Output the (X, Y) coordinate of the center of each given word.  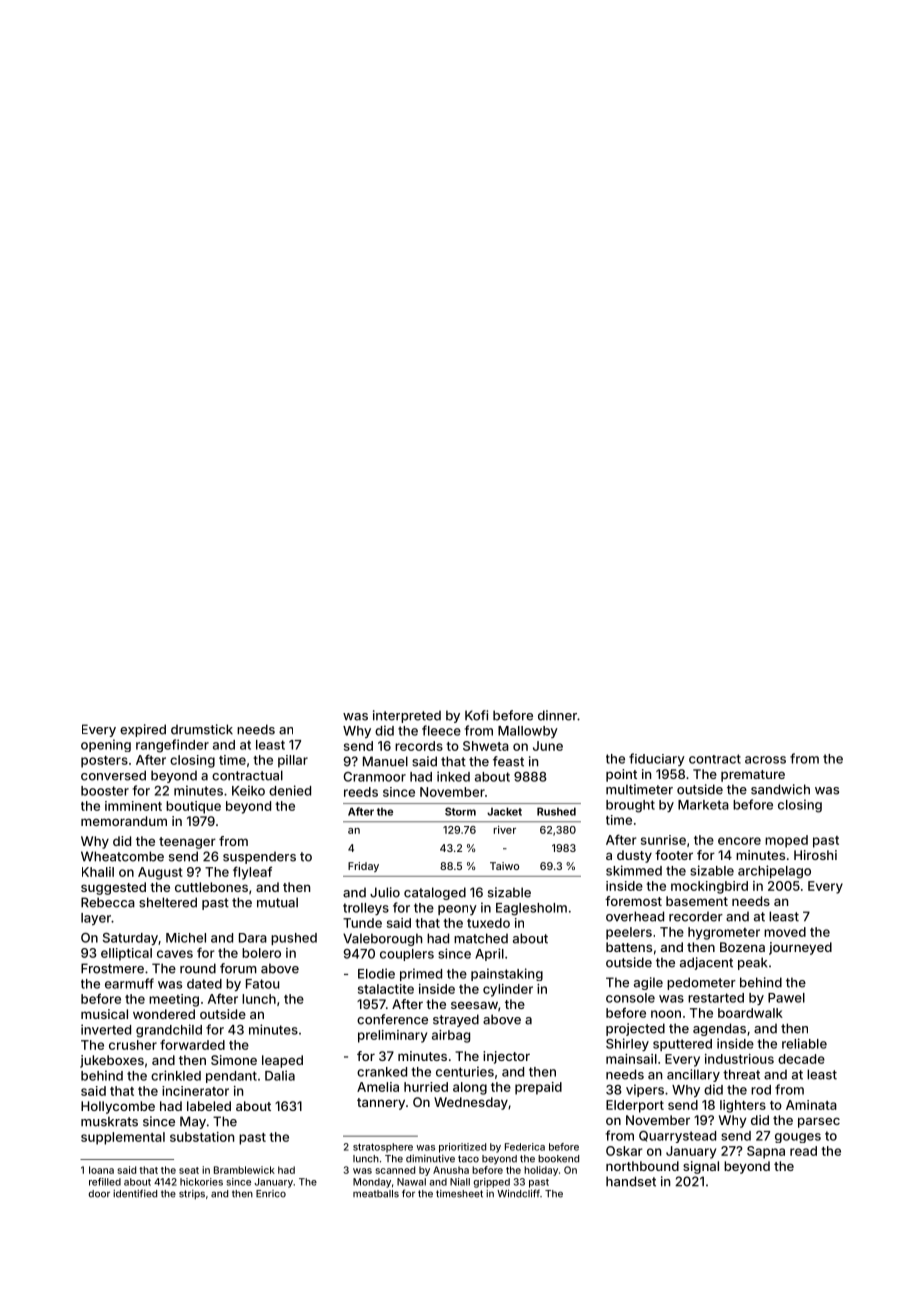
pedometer (701, 983)
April (489, 954)
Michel (186, 938)
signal (701, 1167)
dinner (557, 715)
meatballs (376, 1194)
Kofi (476, 715)
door (99, 1194)
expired (143, 730)
